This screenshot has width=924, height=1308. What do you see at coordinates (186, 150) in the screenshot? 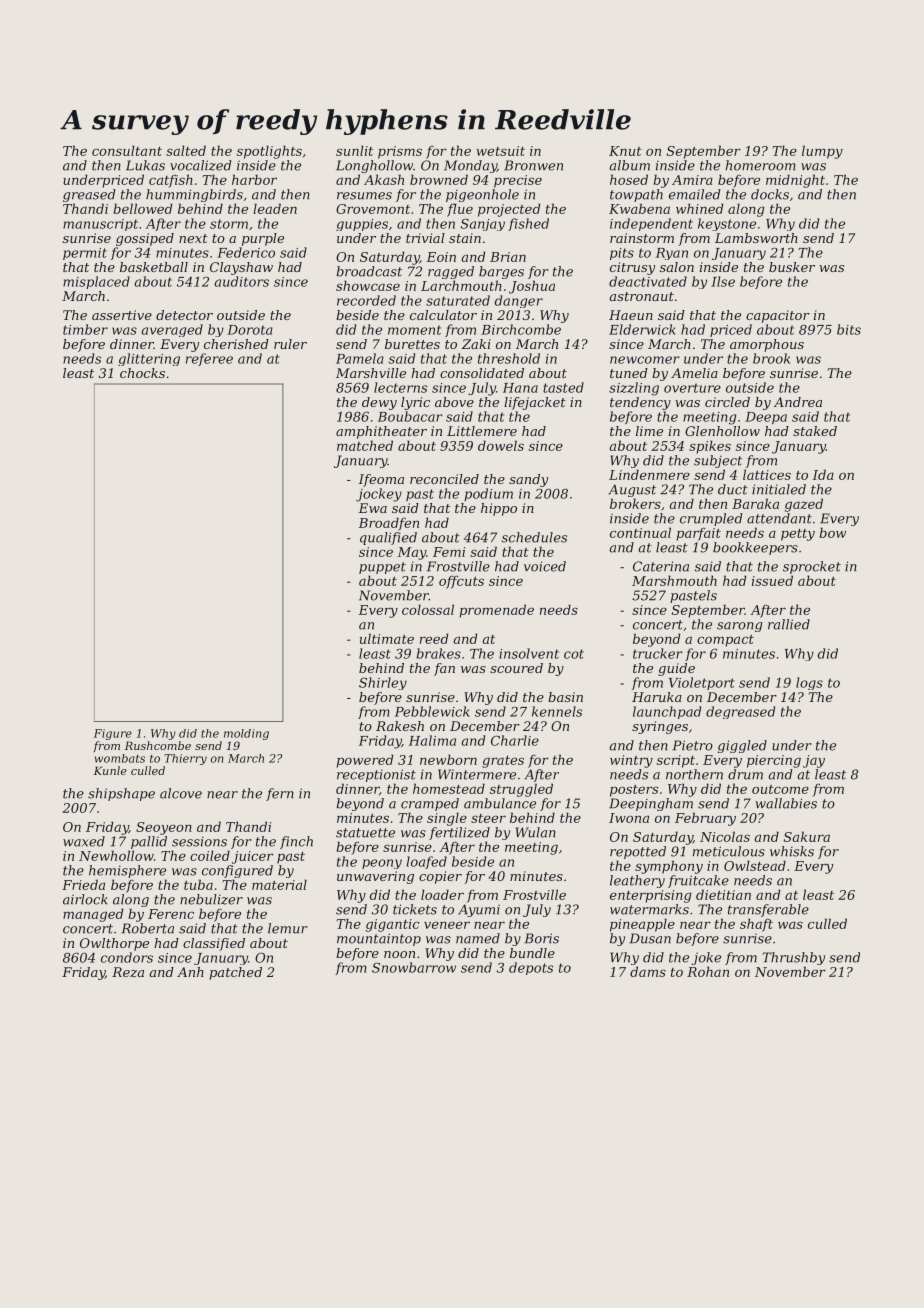
I see `salted` at bounding box center [186, 150].
